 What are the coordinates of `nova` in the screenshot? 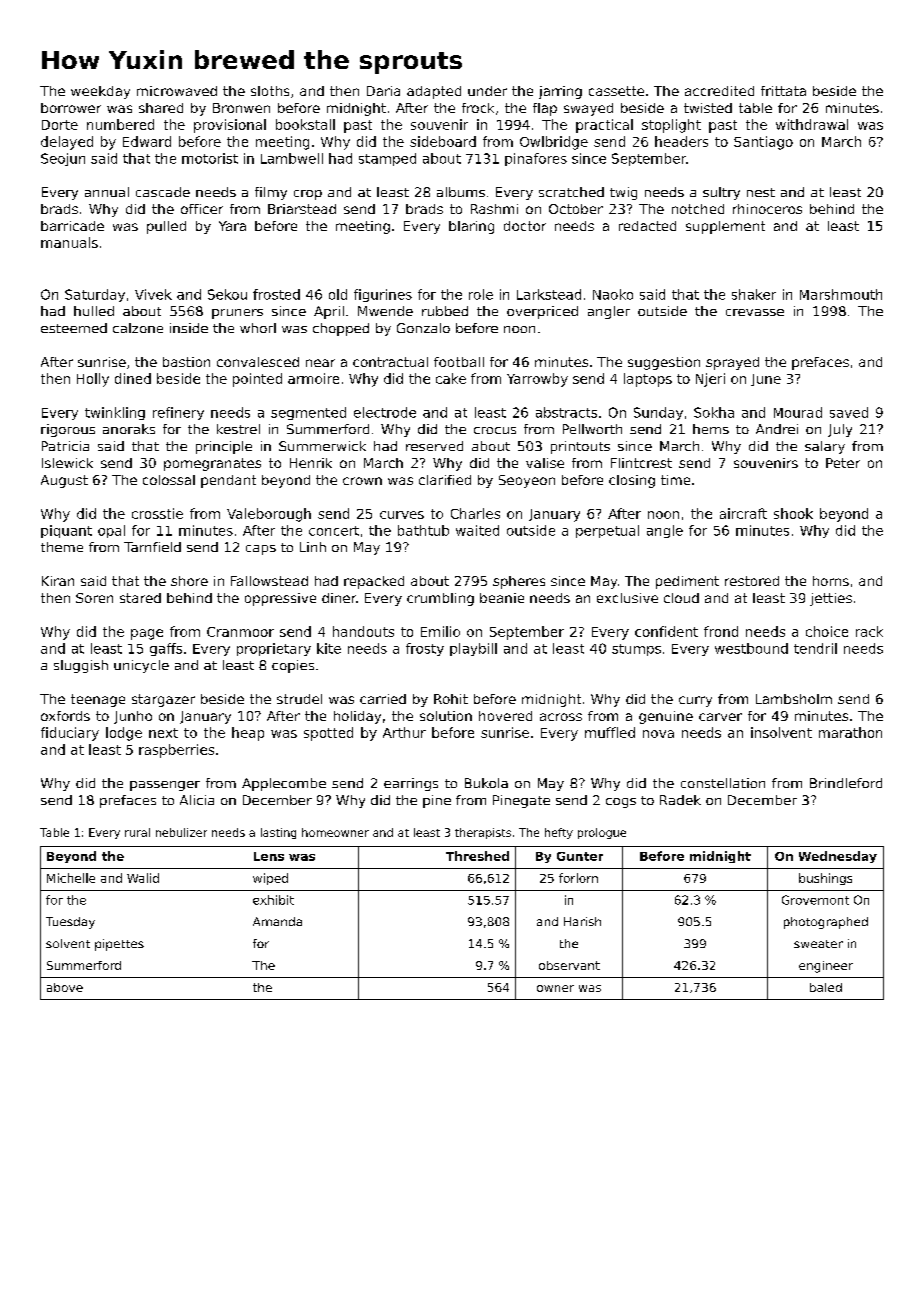 It's located at (658, 734).
